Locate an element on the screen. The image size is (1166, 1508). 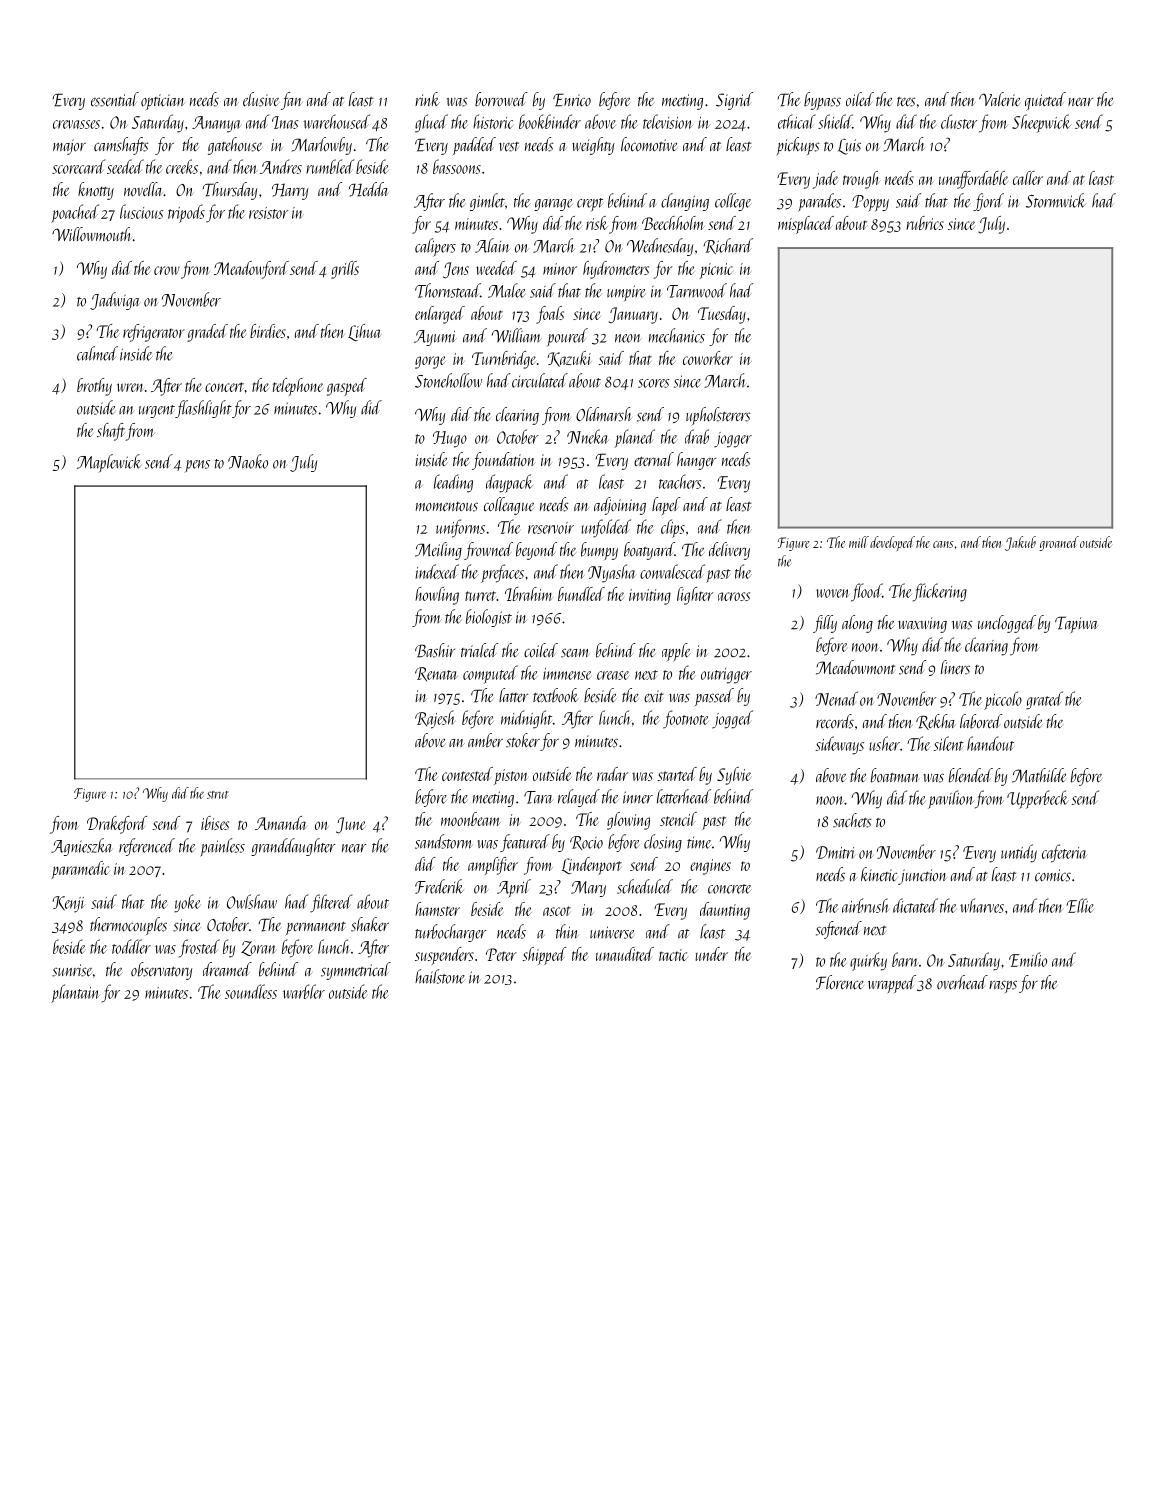
garage is located at coordinates (553, 205).
